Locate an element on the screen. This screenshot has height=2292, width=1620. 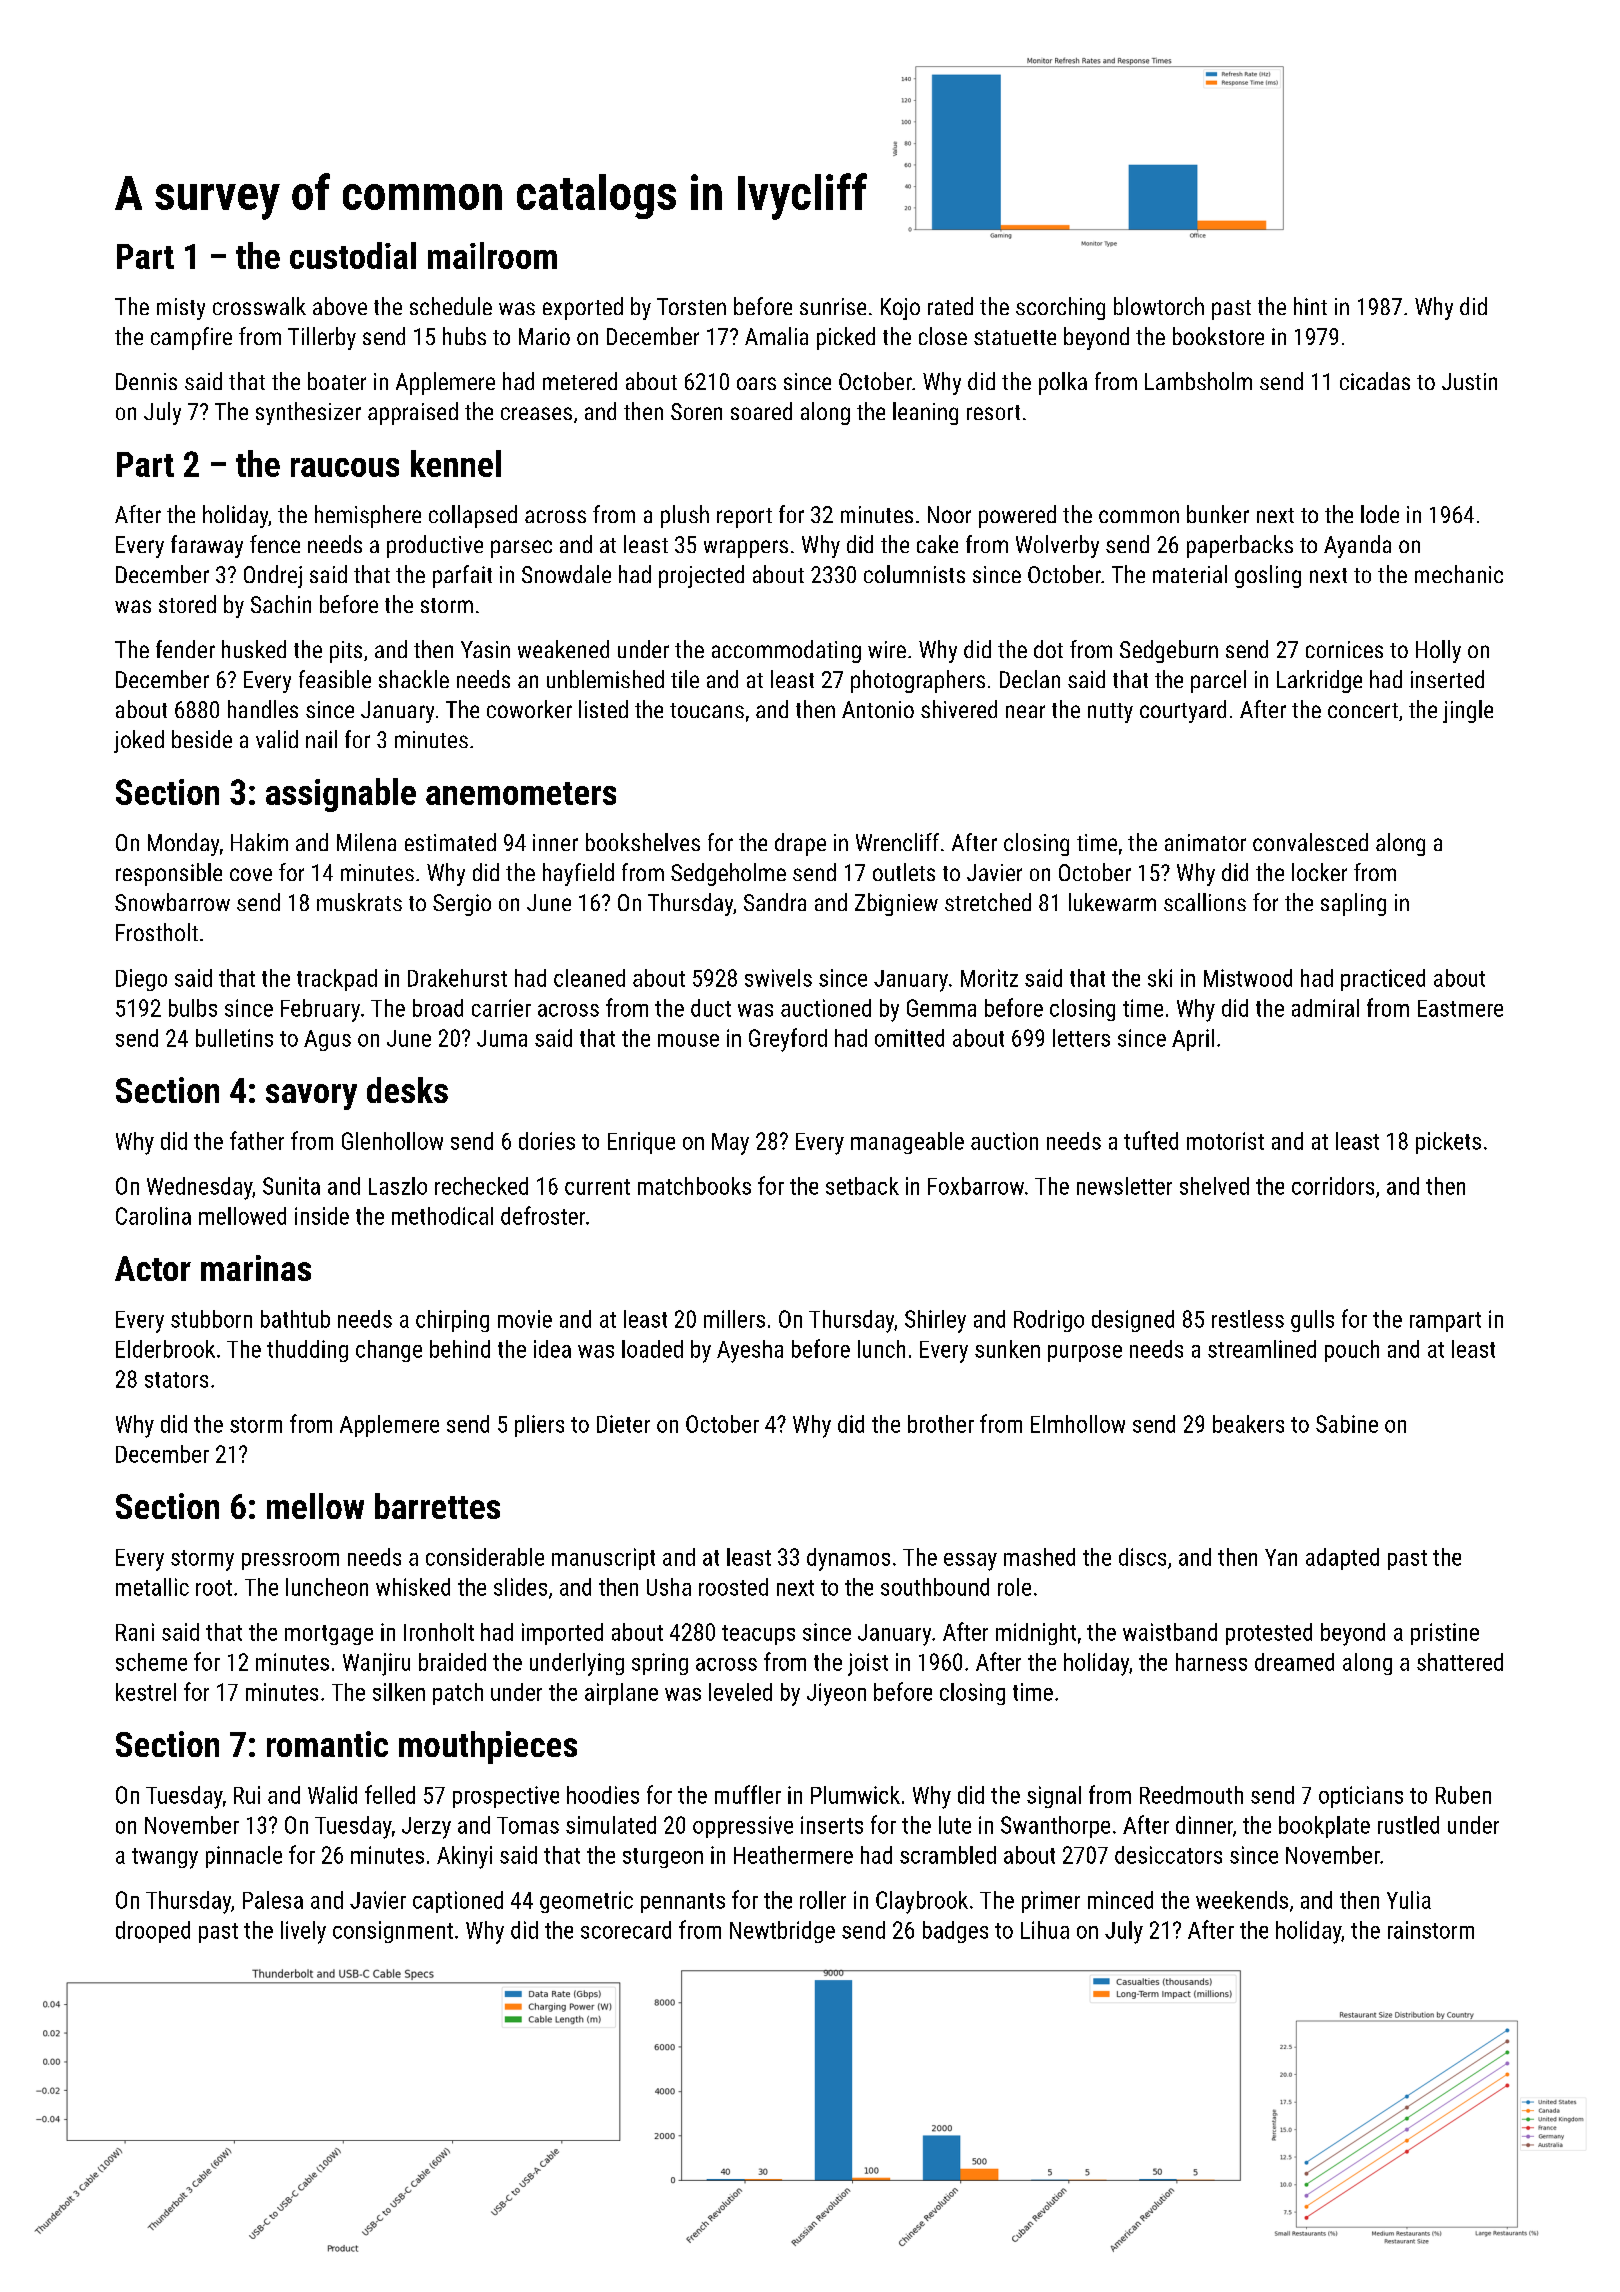
lively is located at coordinates (303, 1932).
